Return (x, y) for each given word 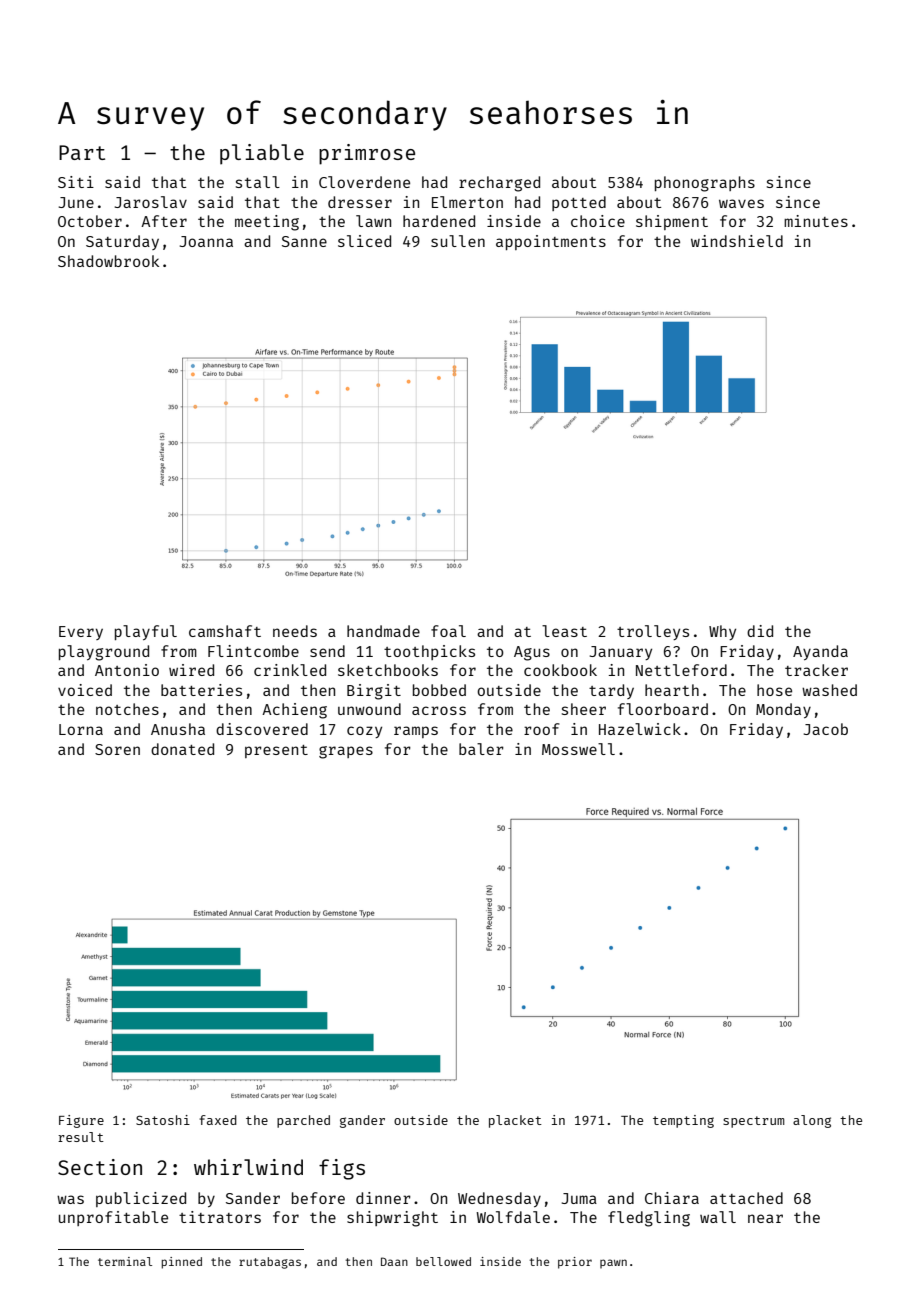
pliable (262, 154)
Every (81, 633)
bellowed (443, 1261)
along (812, 1121)
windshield (737, 241)
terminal (125, 1261)
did (760, 631)
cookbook (560, 670)
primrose (367, 154)
